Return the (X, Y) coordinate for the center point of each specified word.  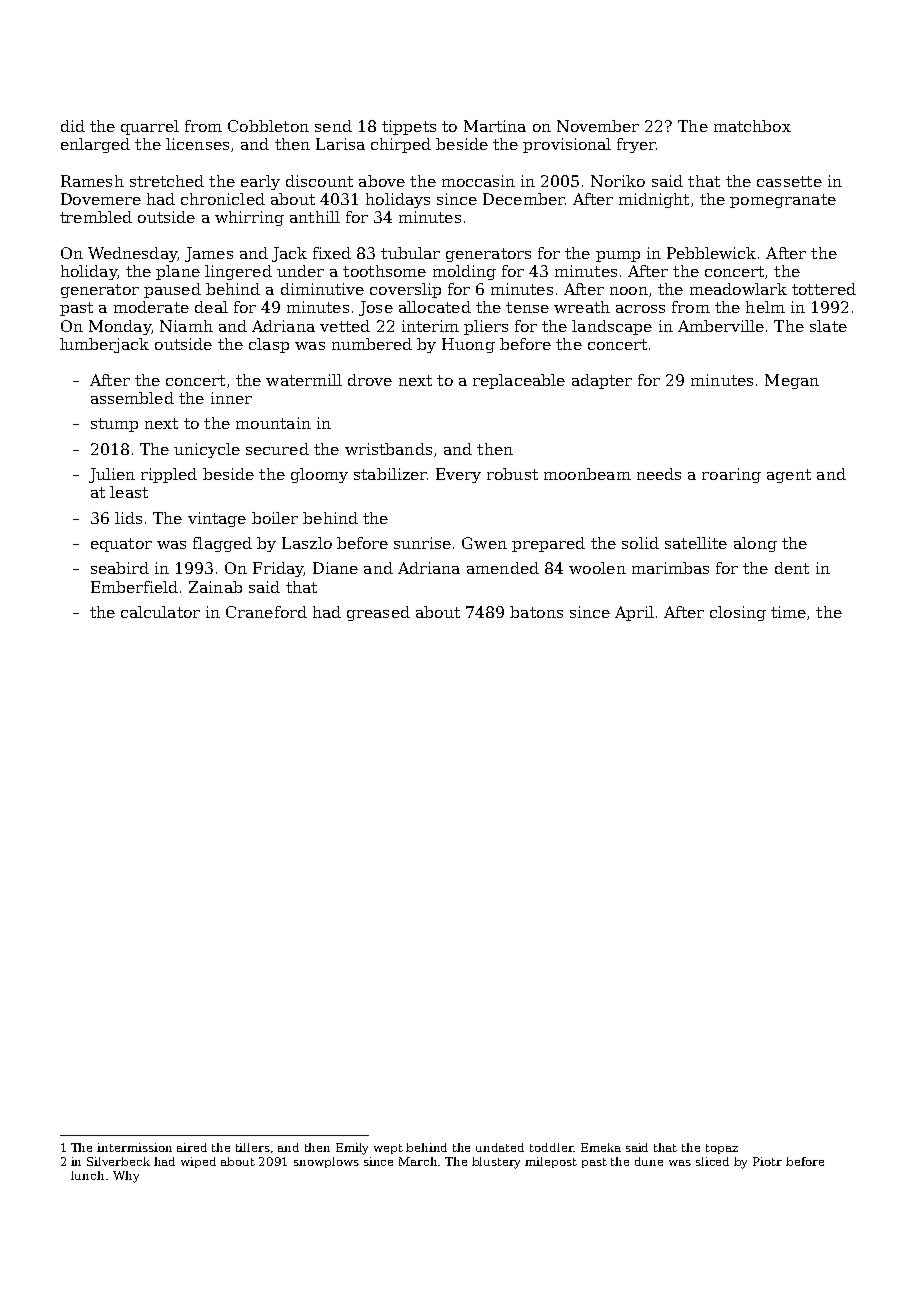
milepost (551, 1162)
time (788, 612)
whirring (249, 218)
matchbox (752, 126)
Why (126, 1177)
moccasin (478, 181)
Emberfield (134, 587)
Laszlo (307, 543)
